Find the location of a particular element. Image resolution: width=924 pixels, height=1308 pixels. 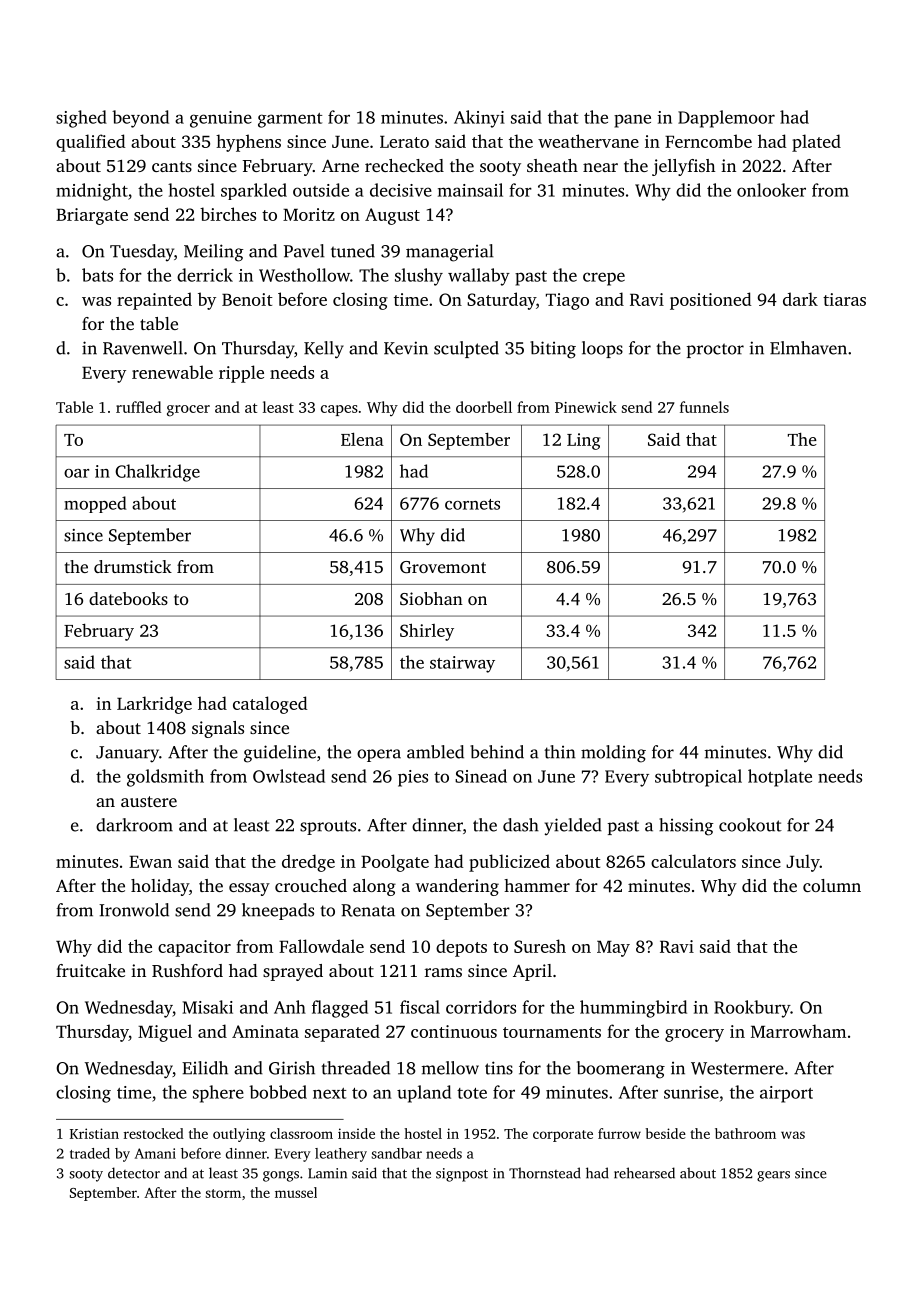

Akinyi is located at coordinates (479, 119).
